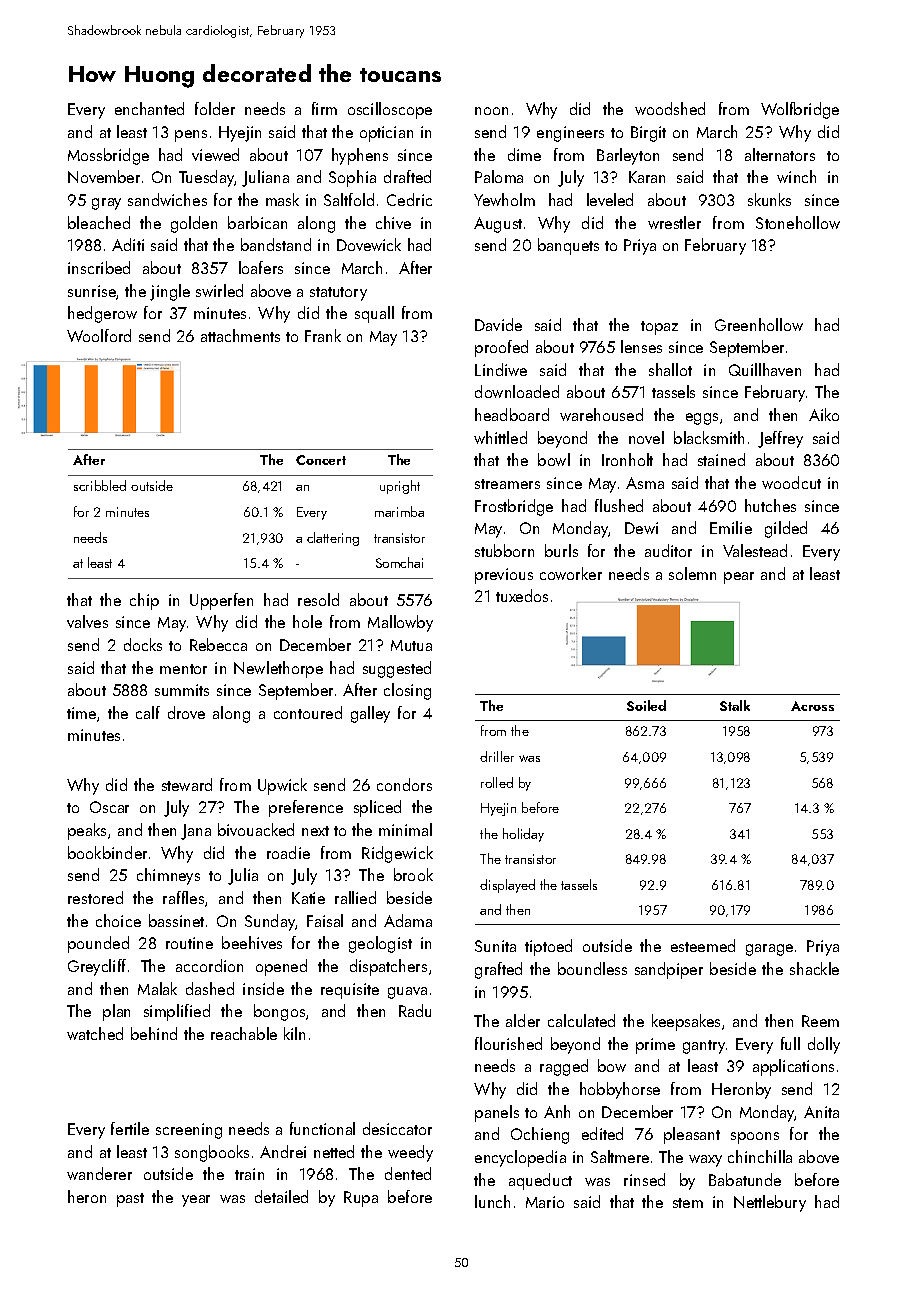 This page has height=1316, width=908. What do you see at coordinates (735, 705) in the page?
I see `Stalk` at bounding box center [735, 705].
